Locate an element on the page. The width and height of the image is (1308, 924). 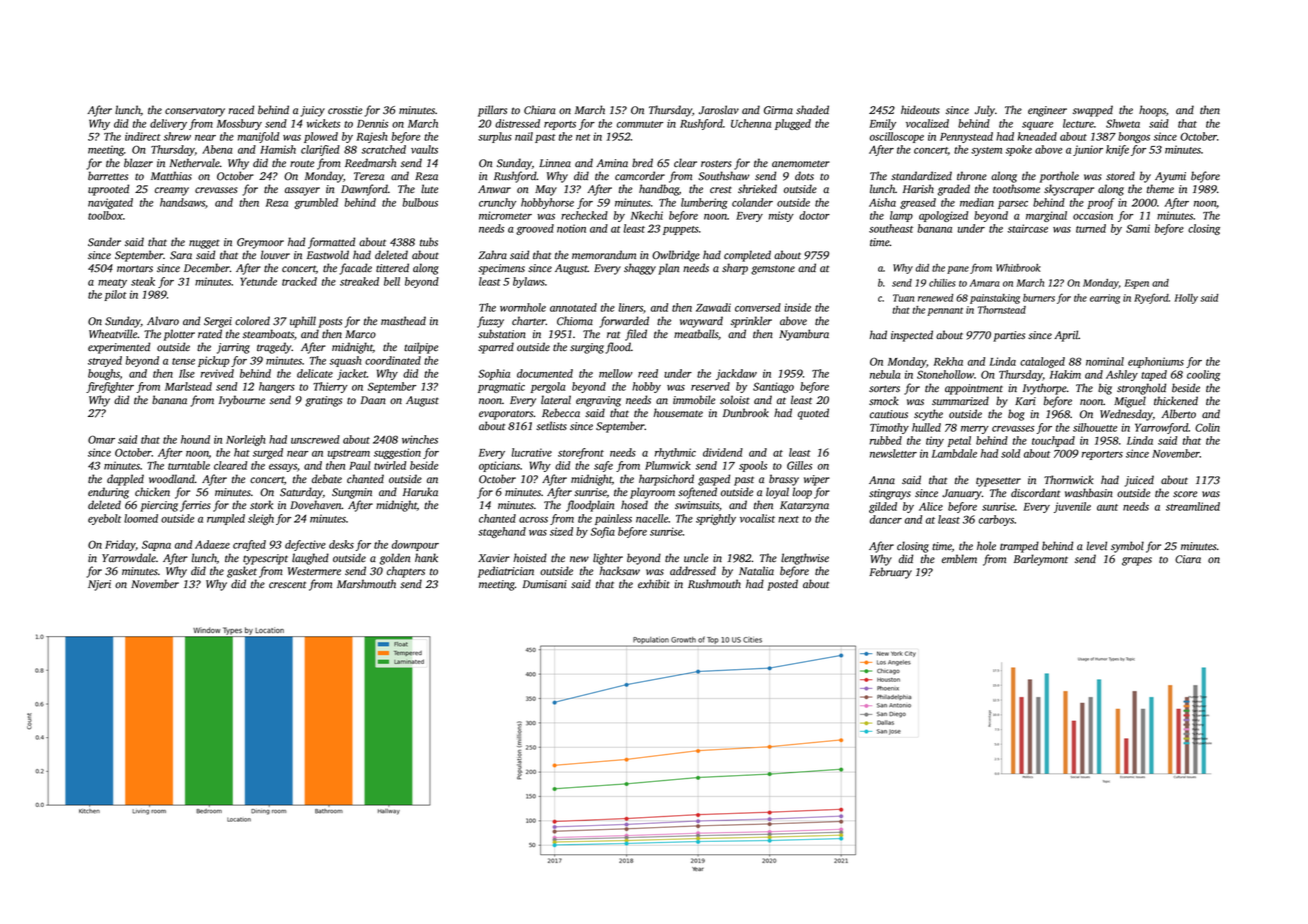
rosters is located at coordinates (716, 164).
